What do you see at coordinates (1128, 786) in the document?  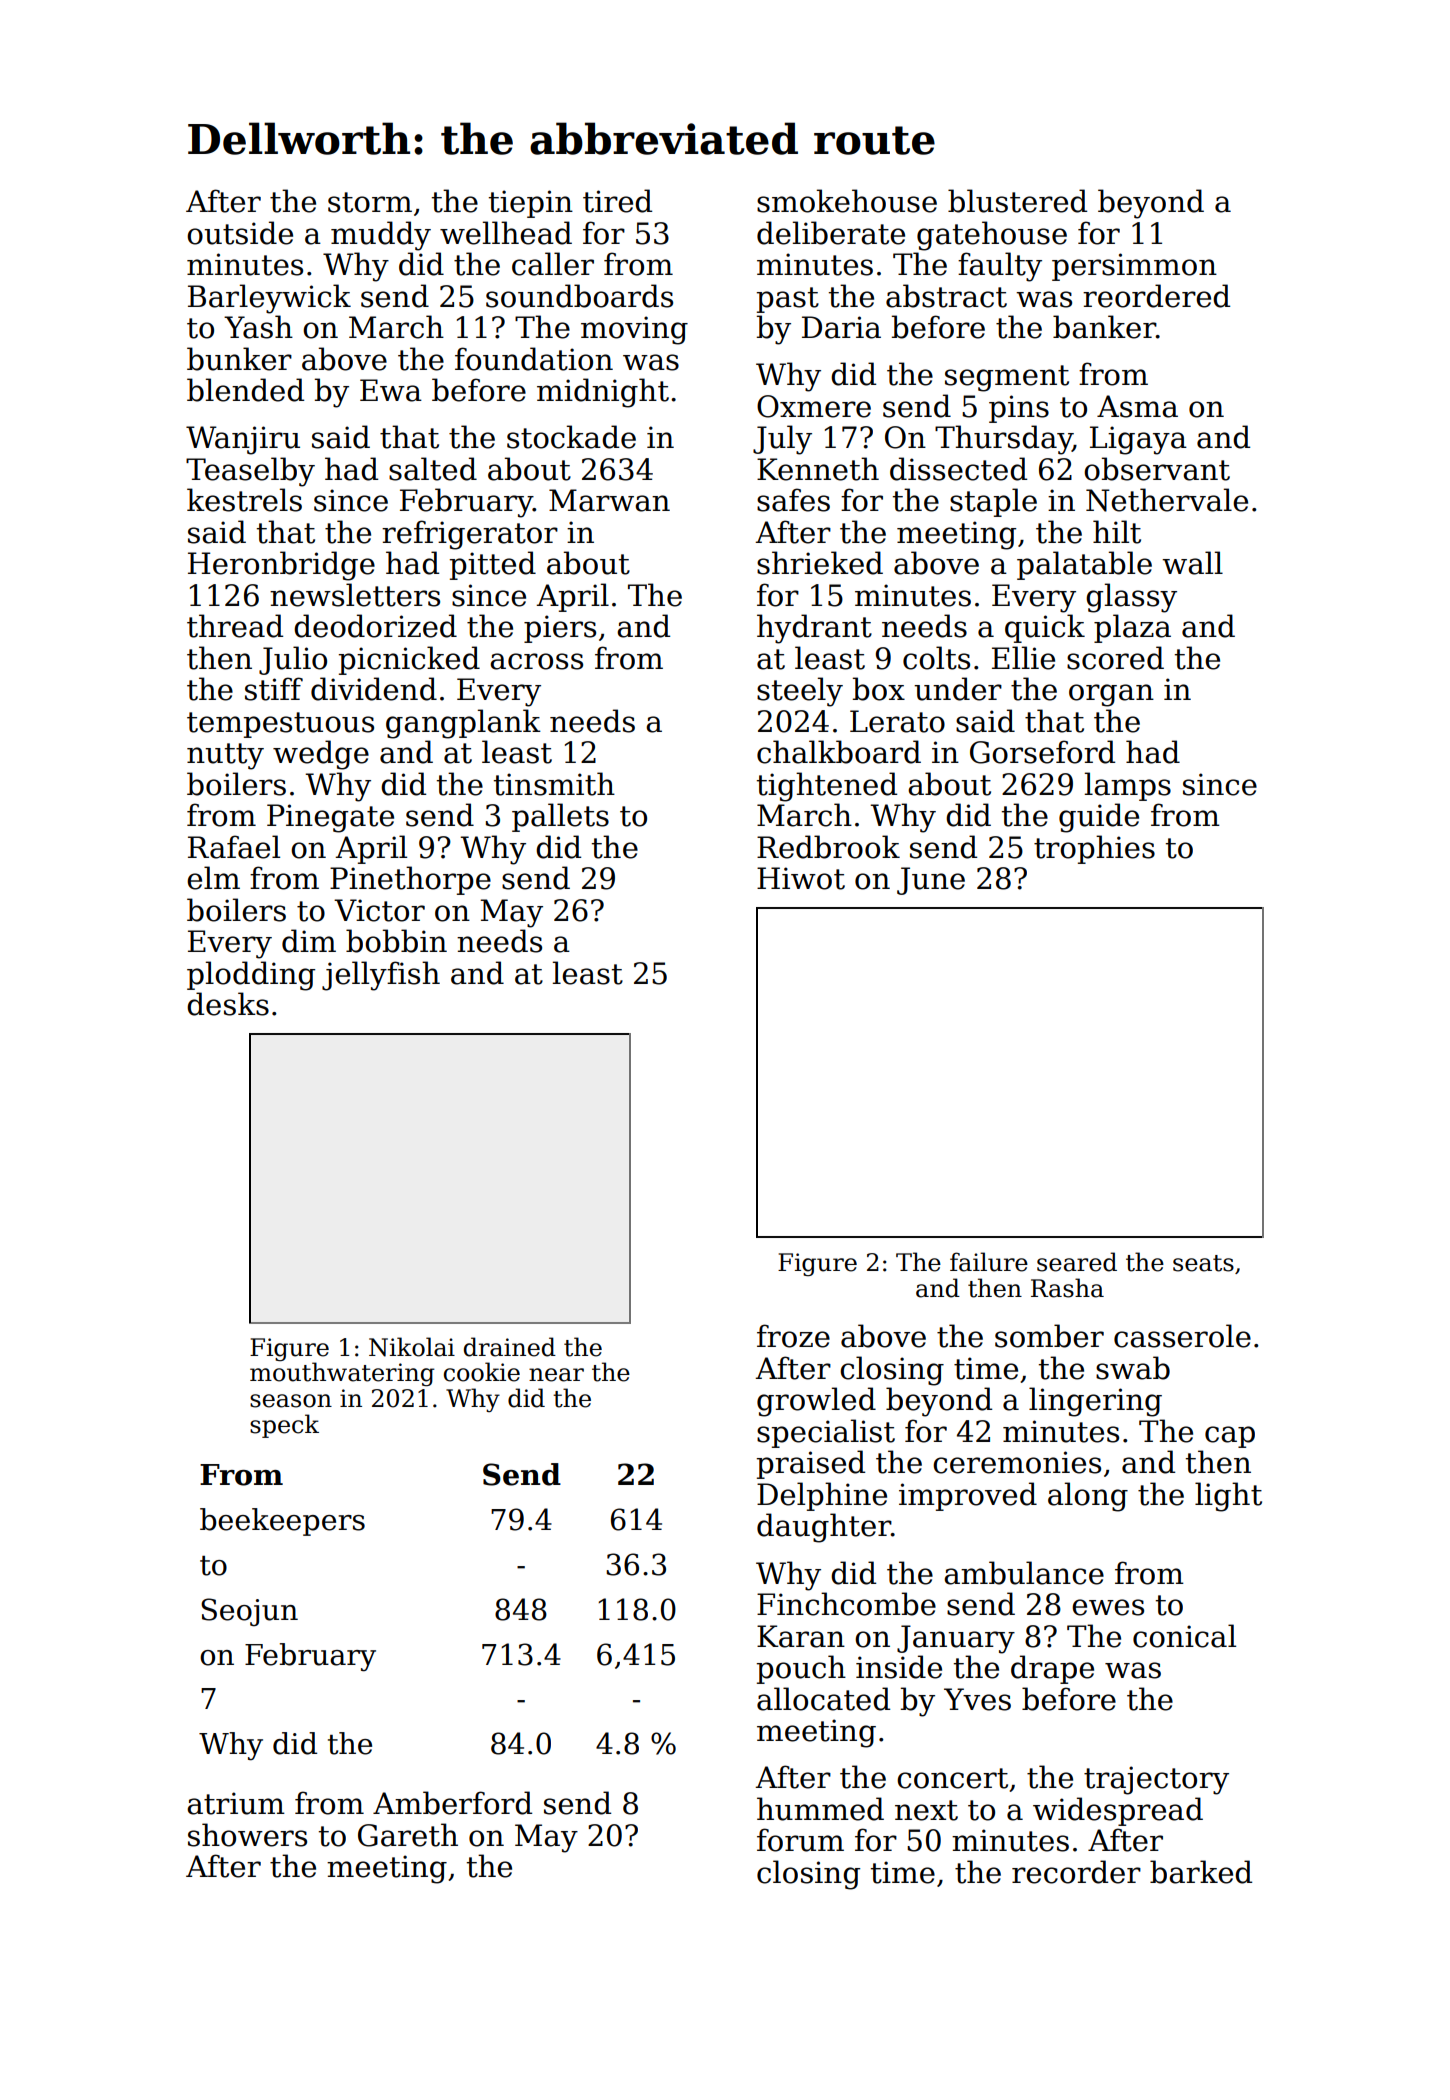 I see `lamps` at bounding box center [1128, 786].
